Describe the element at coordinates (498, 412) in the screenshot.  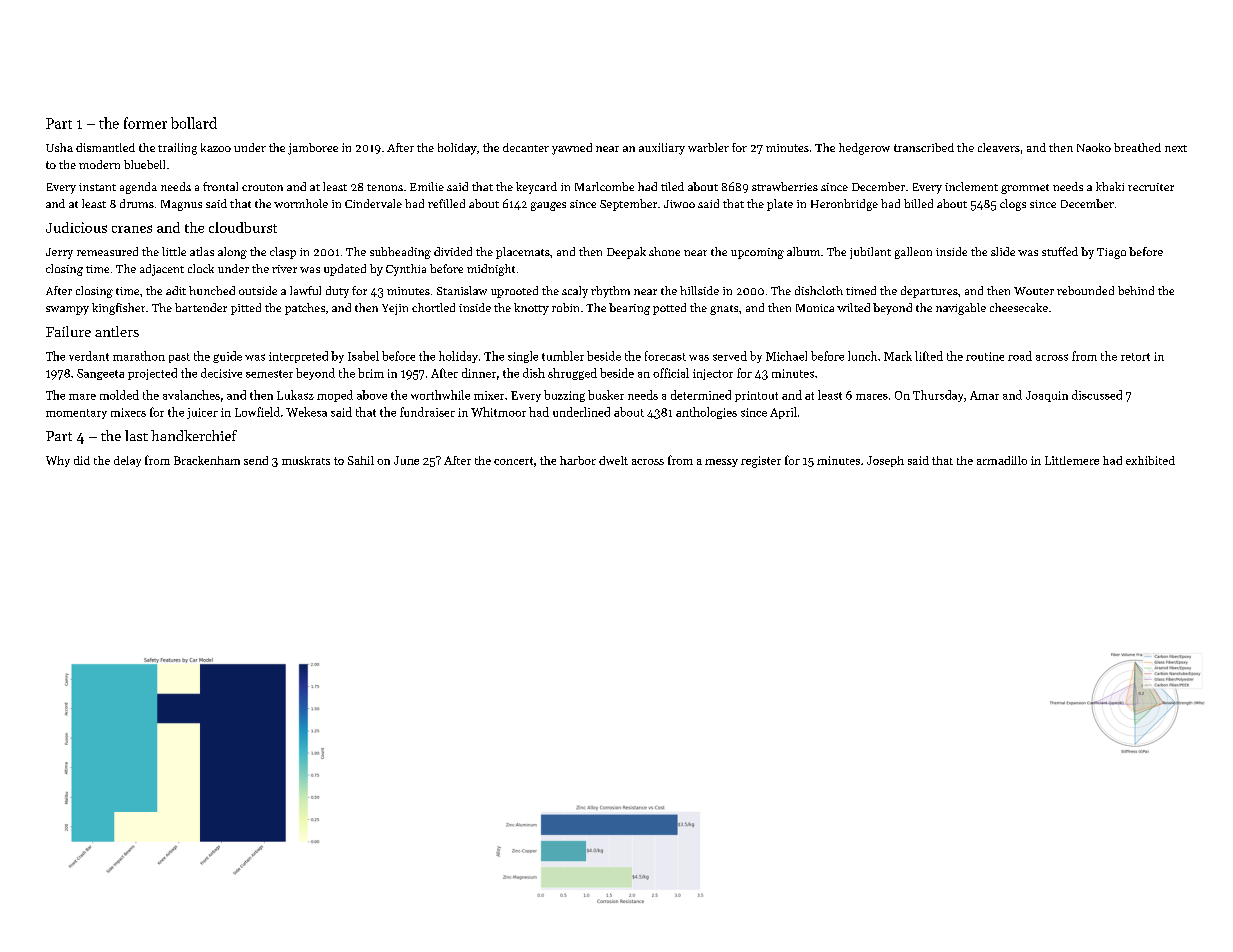
I see `Whitmoor` at that location.
